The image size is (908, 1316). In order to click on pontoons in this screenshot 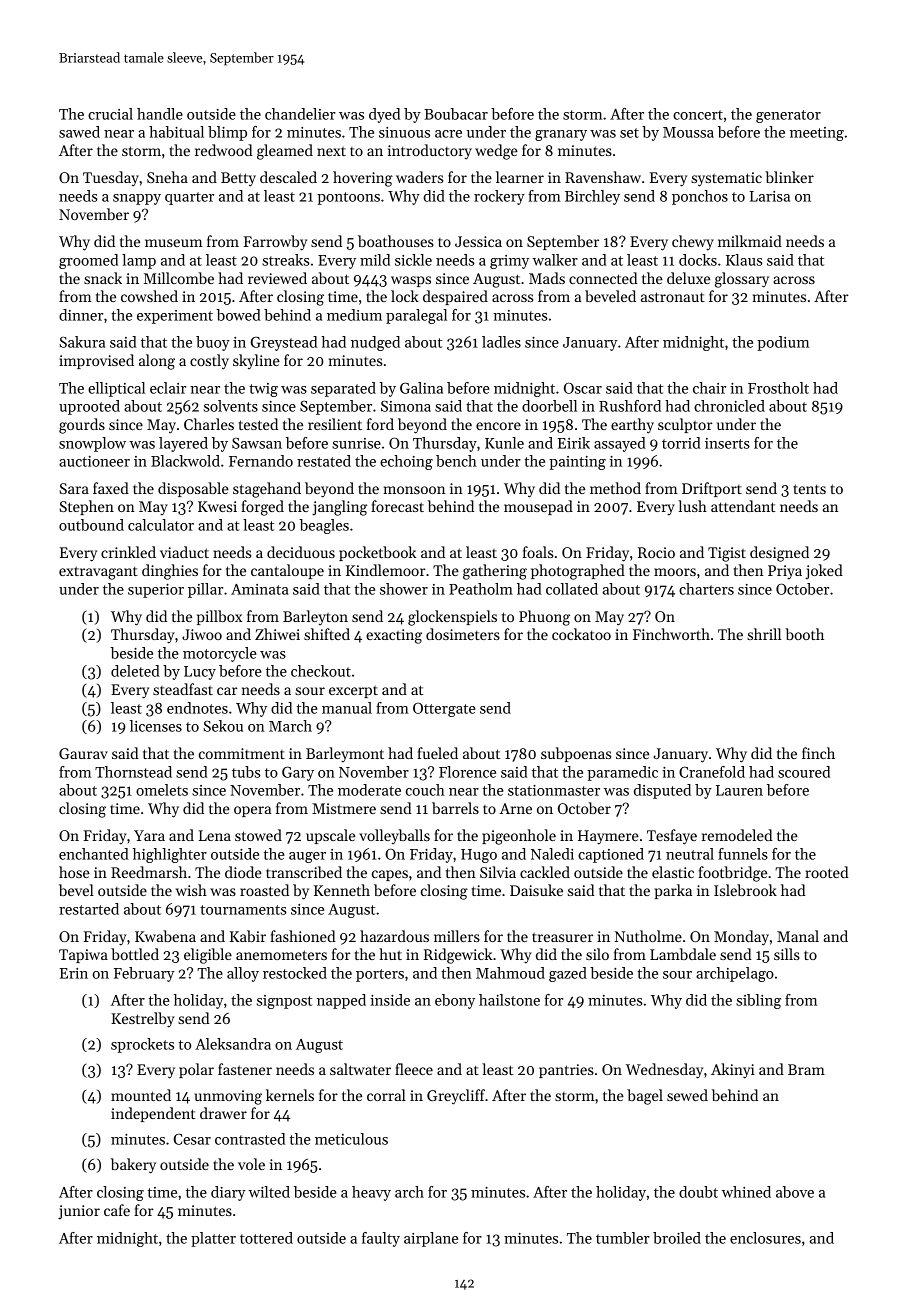, I will do `click(348, 198)`.
